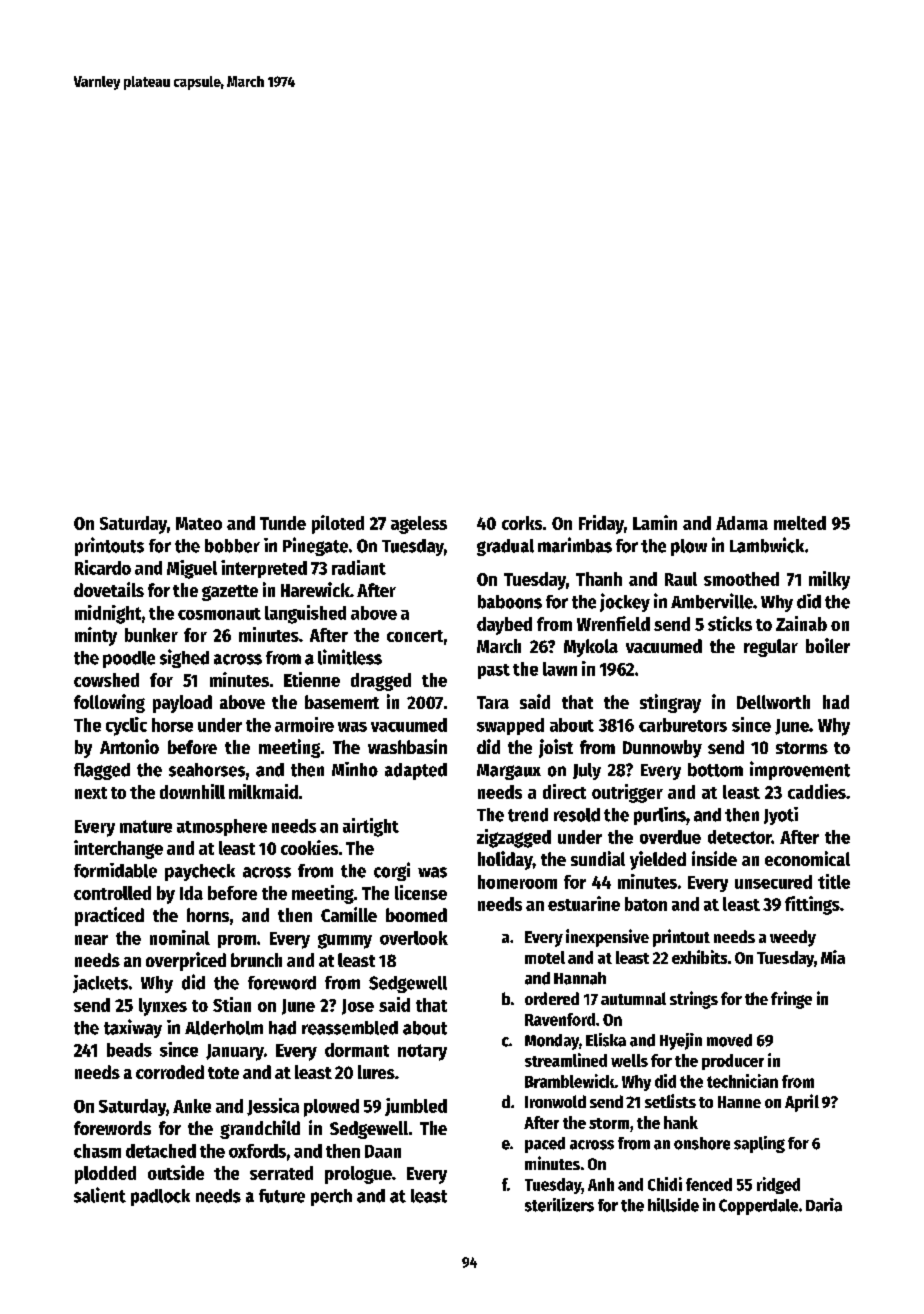 The width and height of the image is (924, 1314). What do you see at coordinates (170, 1072) in the image?
I see `corroded` at bounding box center [170, 1072].
